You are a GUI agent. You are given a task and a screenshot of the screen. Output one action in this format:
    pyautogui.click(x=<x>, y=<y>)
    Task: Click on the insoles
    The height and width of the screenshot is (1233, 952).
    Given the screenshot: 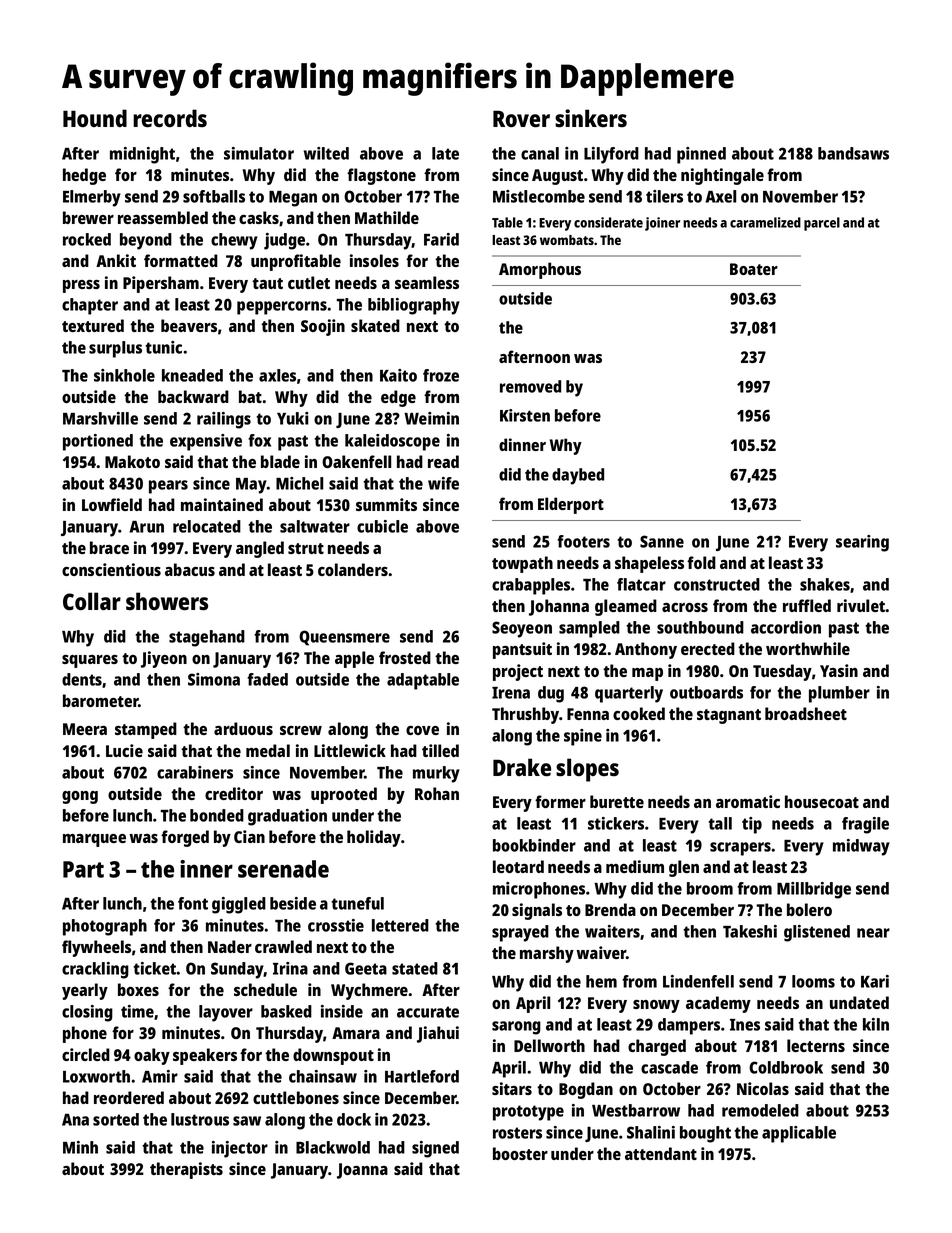 What is the action you would take?
    pyautogui.click(x=374, y=260)
